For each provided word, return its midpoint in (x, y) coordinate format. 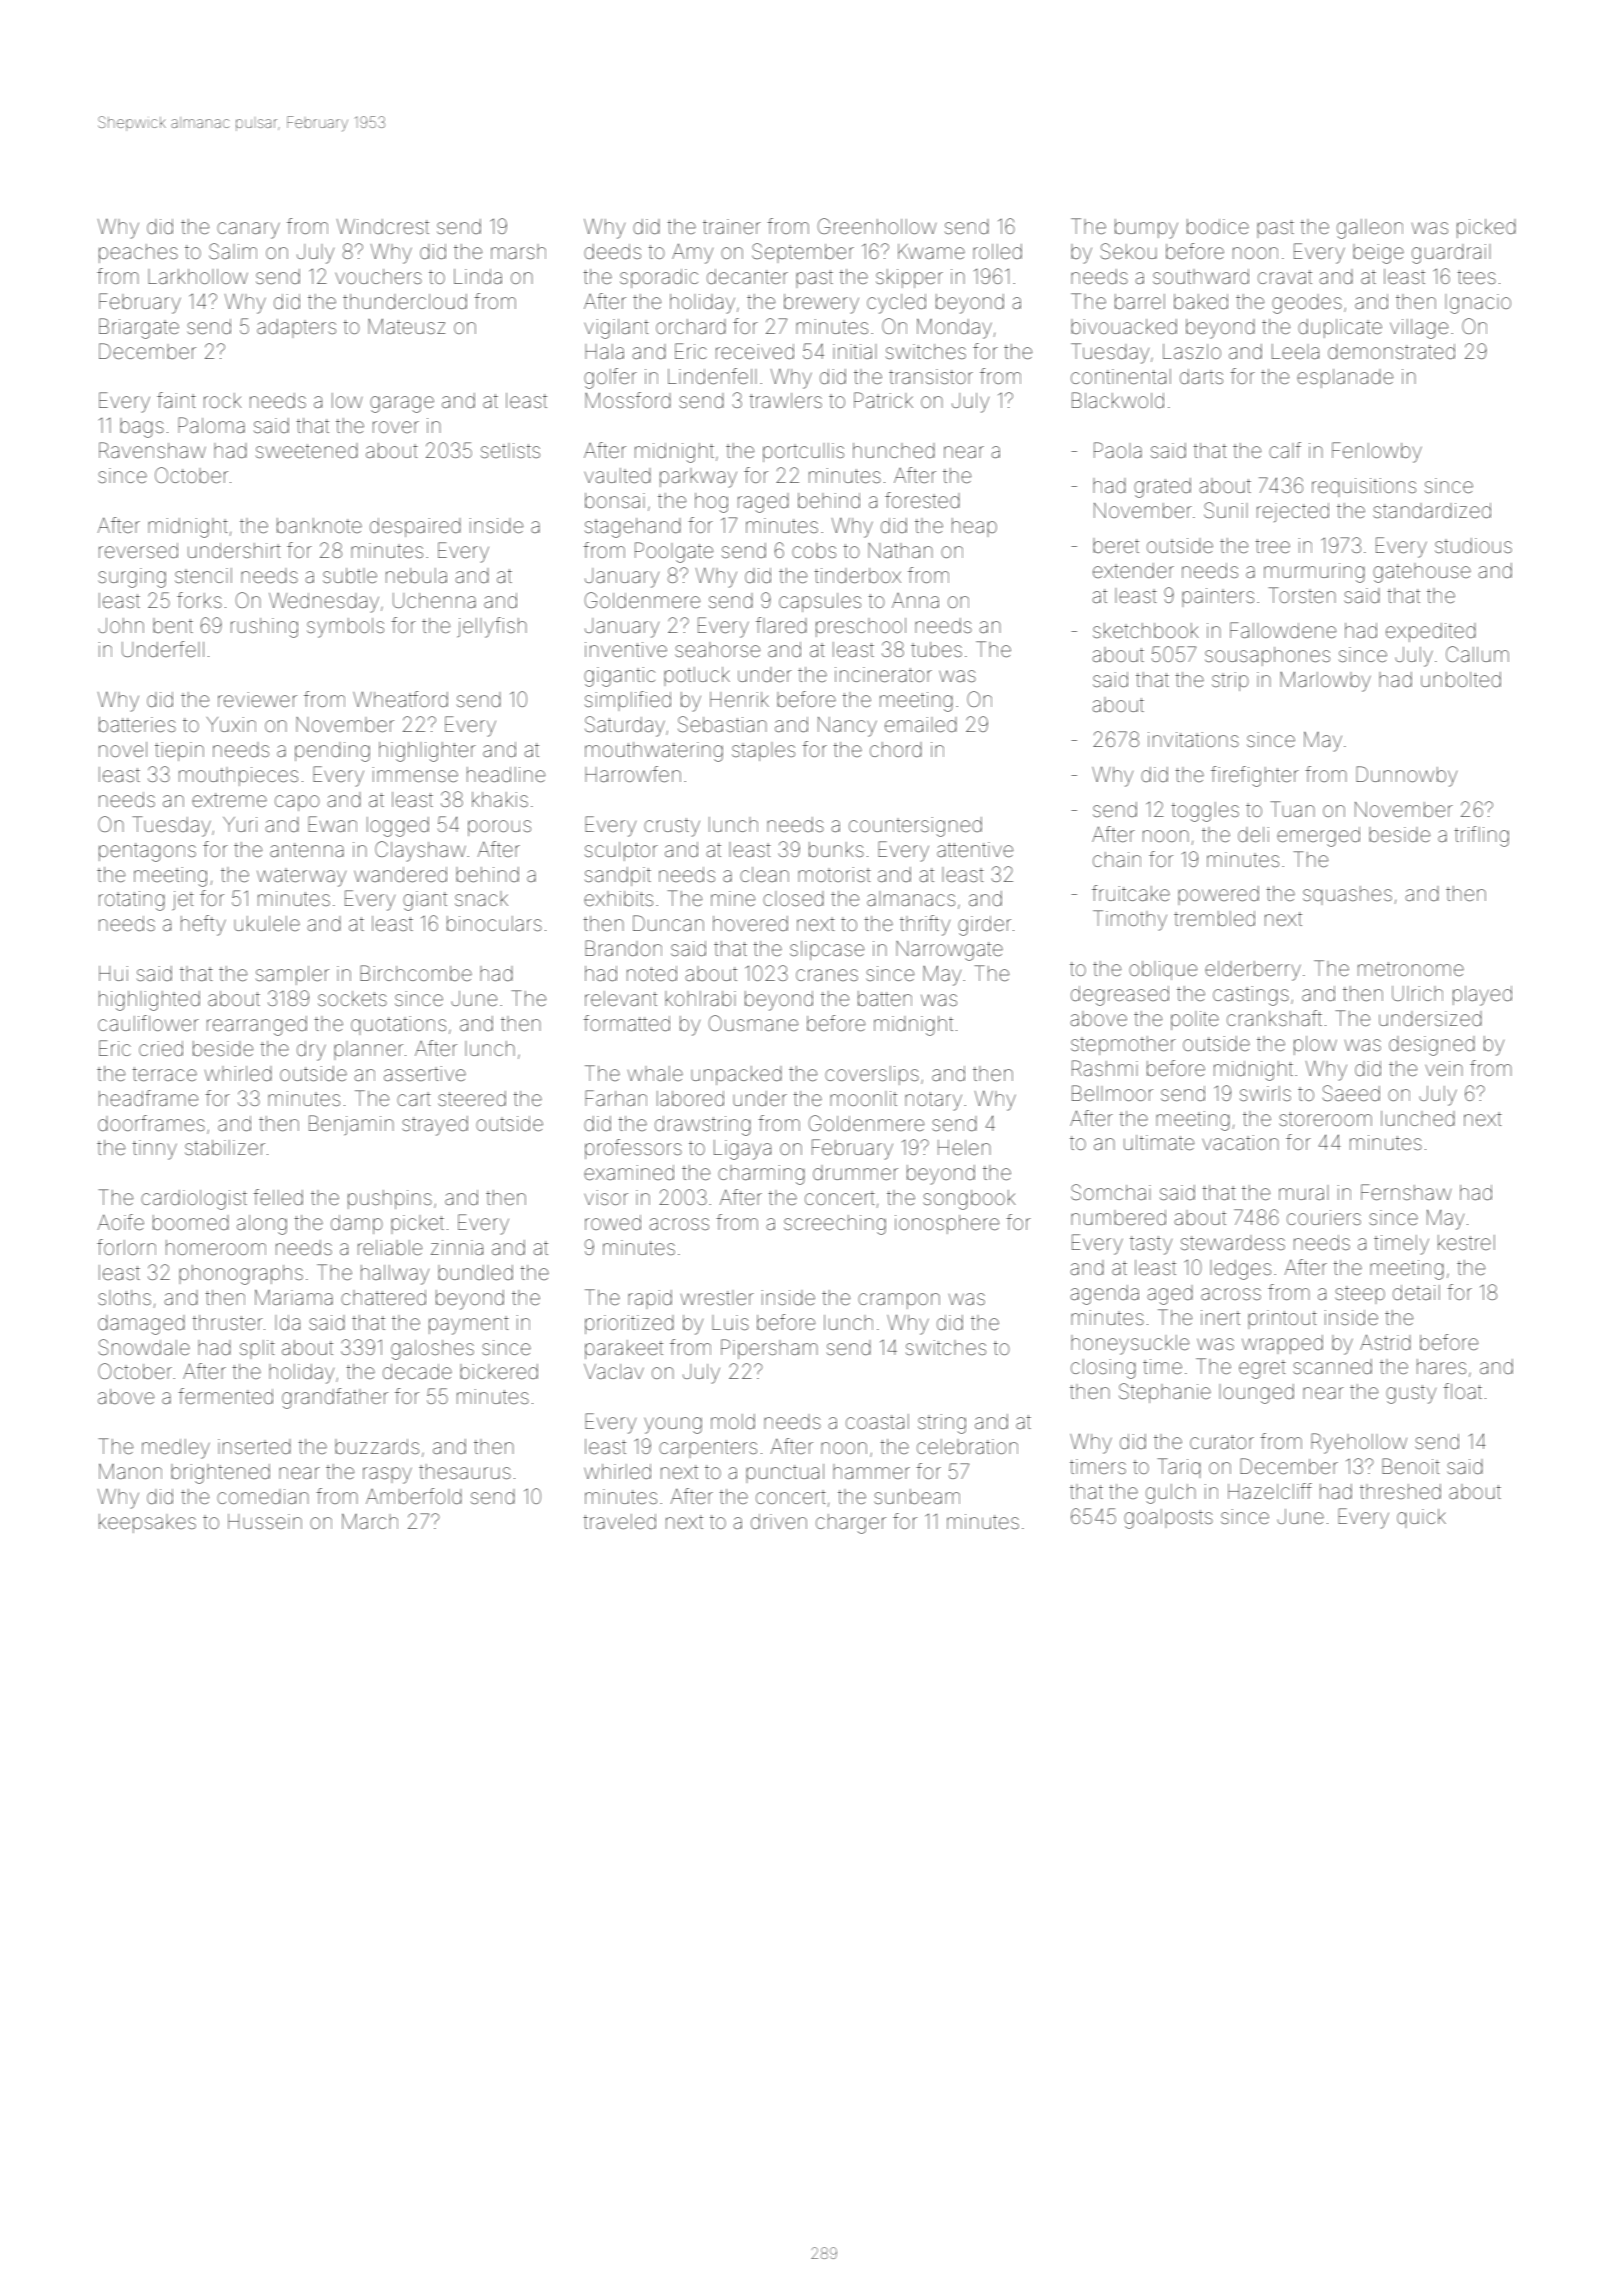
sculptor (621, 851)
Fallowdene (1283, 630)
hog (711, 503)
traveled (619, 1521)
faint (176, 400)
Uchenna (434, 600)
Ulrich (1417, 993)
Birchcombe (416, 973)
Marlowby (1325, 682)
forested (922, 500)
